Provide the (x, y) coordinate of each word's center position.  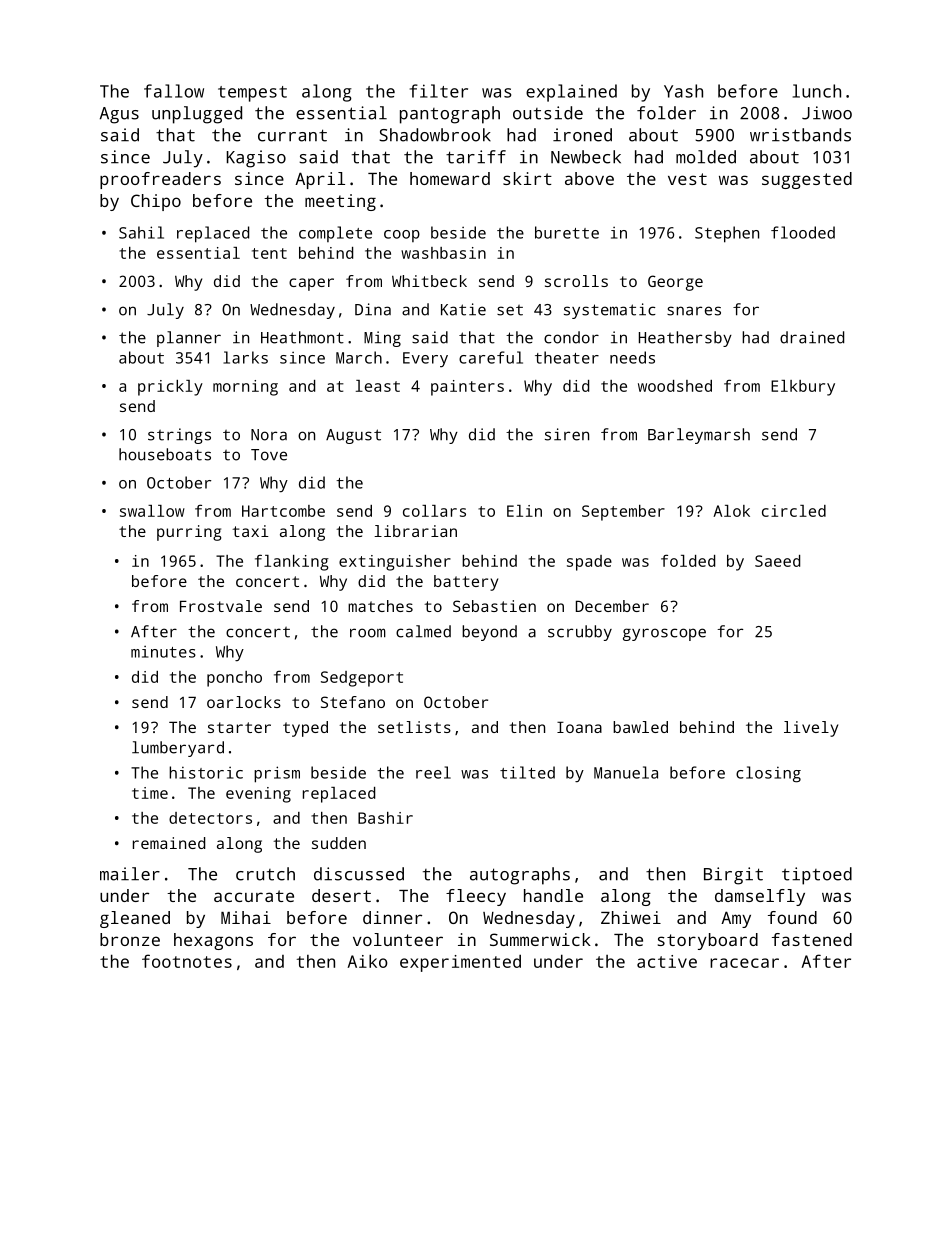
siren (567, 434)
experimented (460, 963)
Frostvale (221, 606)
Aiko (367, 961)
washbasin (443, 253)
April (320, 180)
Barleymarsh (699, 436)
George (675, 283)
